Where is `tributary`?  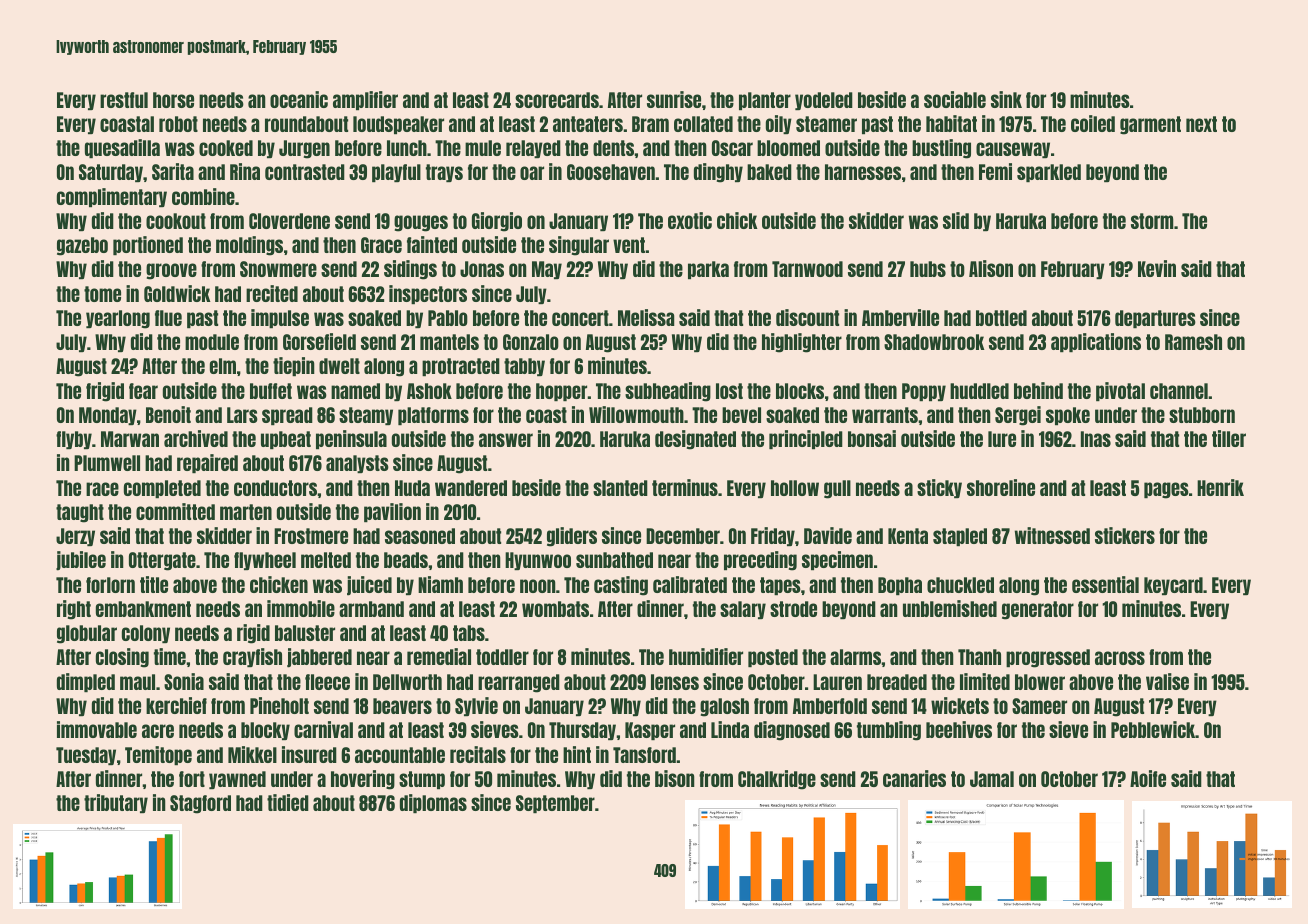 tributary is located at coordinates (116, 803).
